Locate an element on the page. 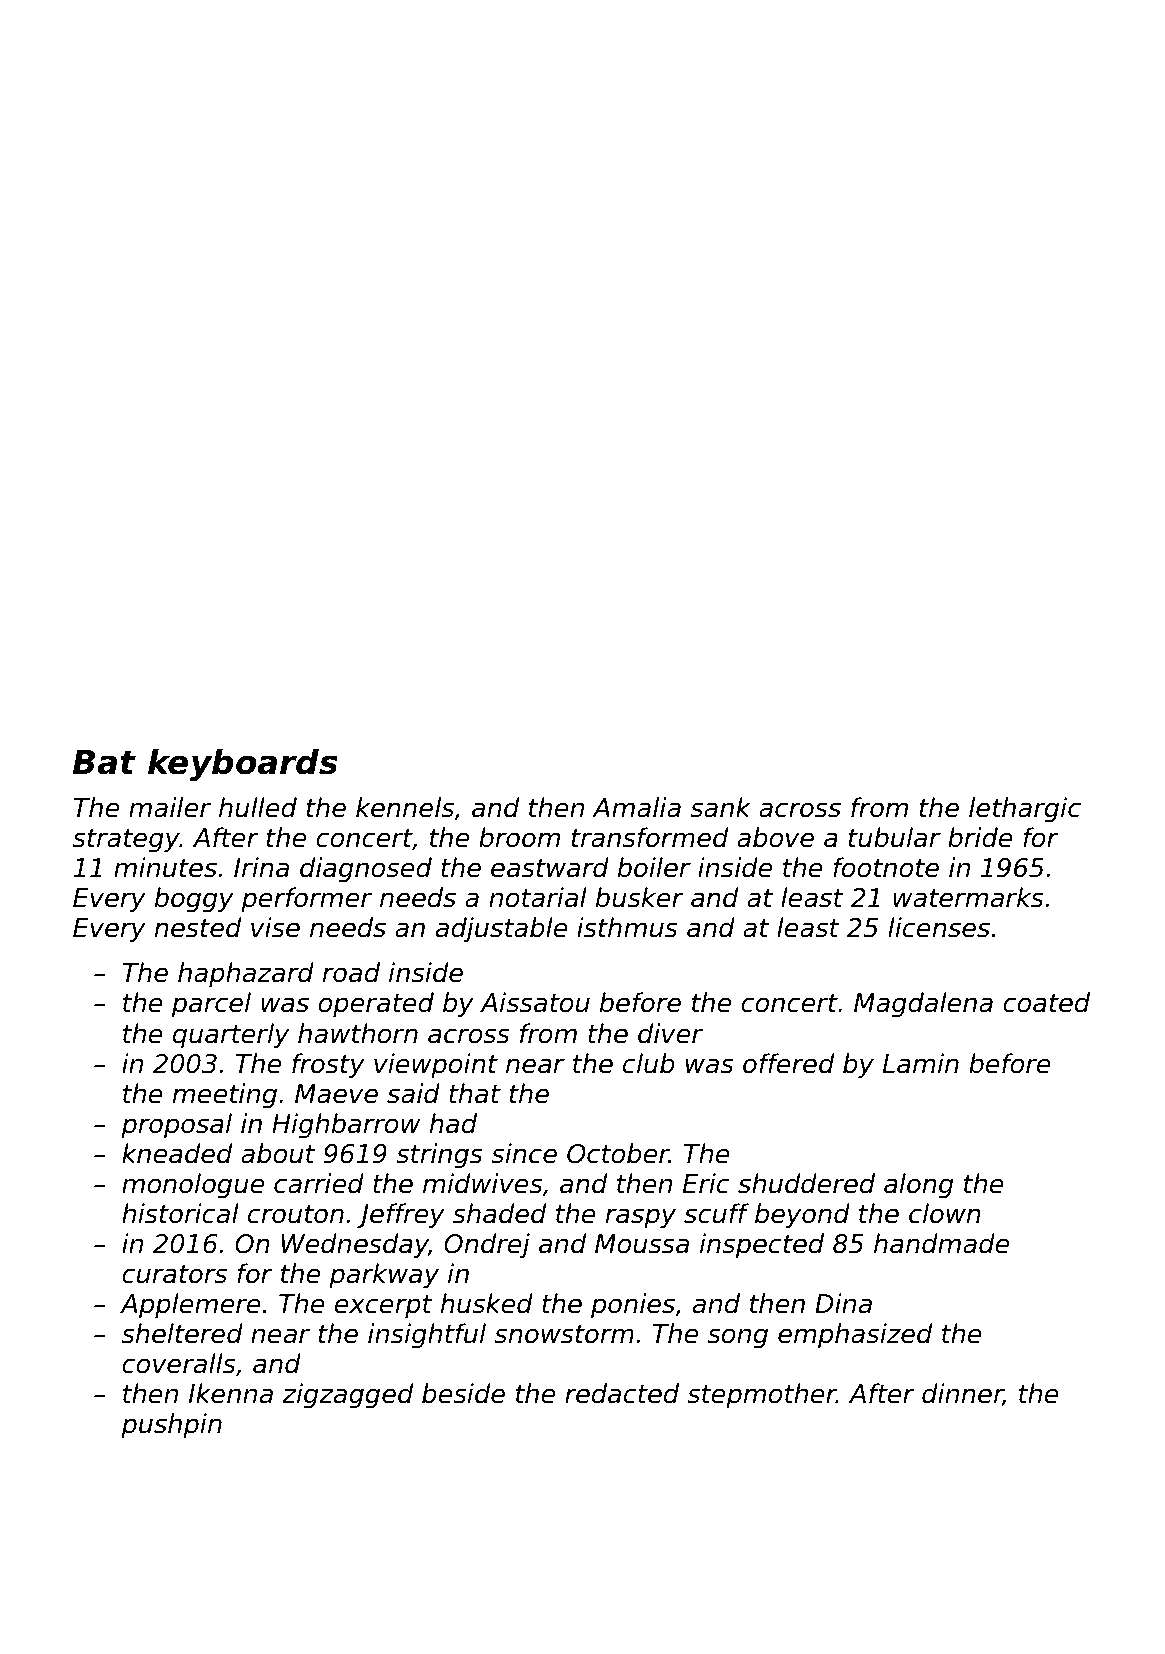 Image resolution: width=1165 pixels, height=1654 pixels. quarterly is located at coordinates (231, 1036).
